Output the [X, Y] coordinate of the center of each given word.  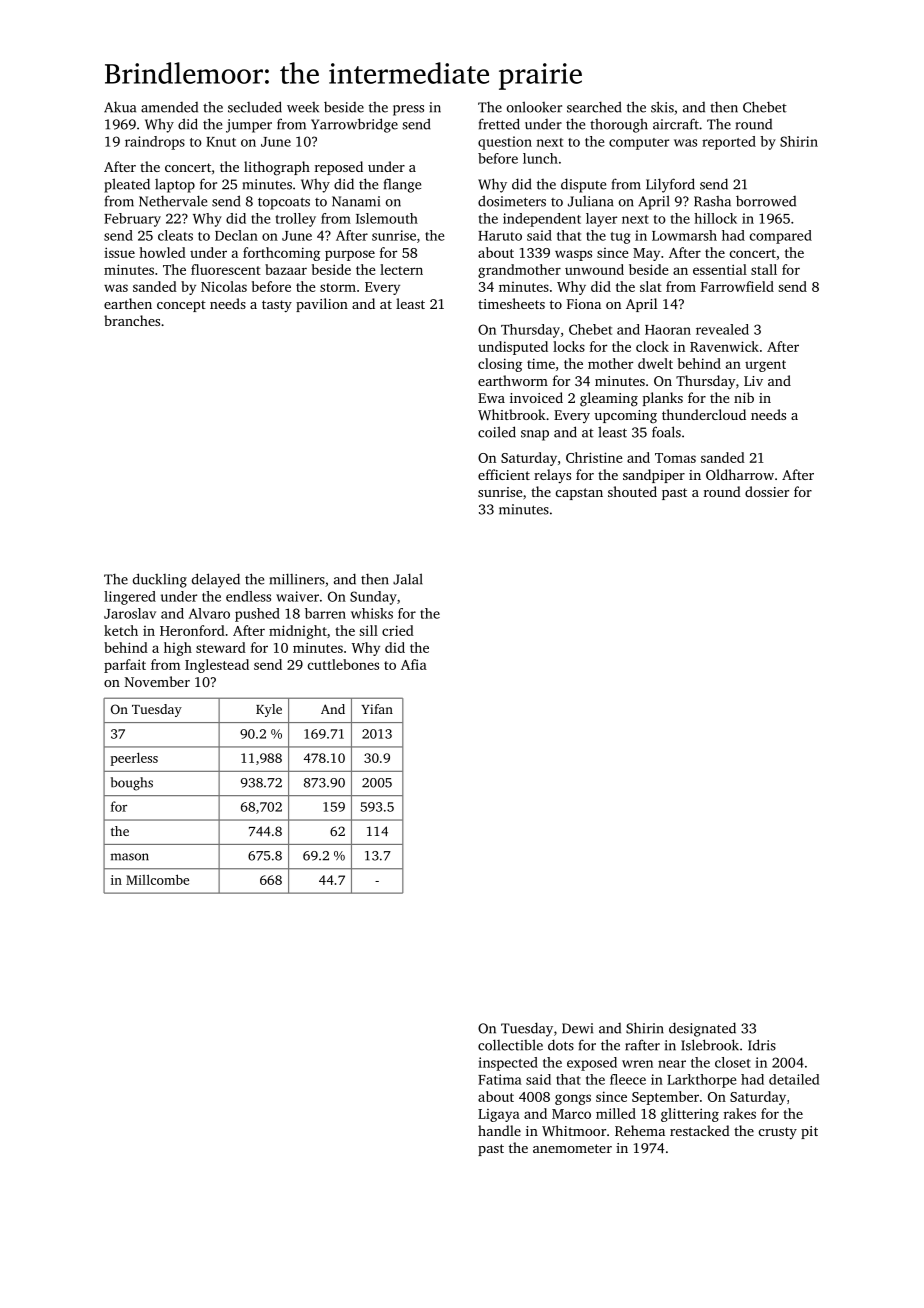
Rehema [640, 1130]
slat [651, 286]
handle [499, 1130]
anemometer [572, 1148]
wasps [573, 255]
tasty [277, 306]
